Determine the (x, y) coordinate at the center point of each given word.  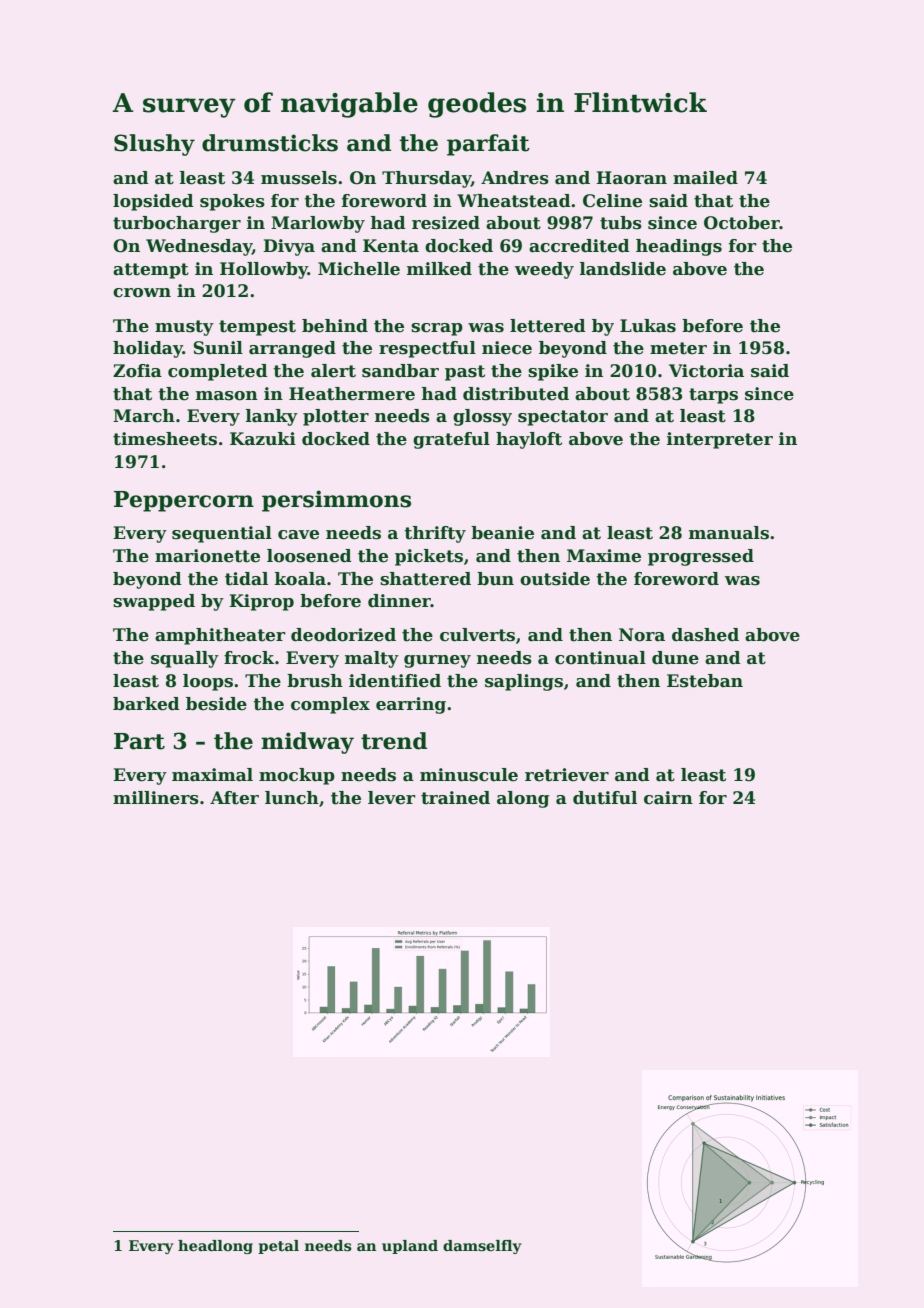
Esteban (705, 681)
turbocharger (177, 224)
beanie (502, 533)
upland (410, 1247)
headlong (215, 1247)
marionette (207, 556)
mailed (705, 178)
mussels (299, 178)
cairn (668, 798)
